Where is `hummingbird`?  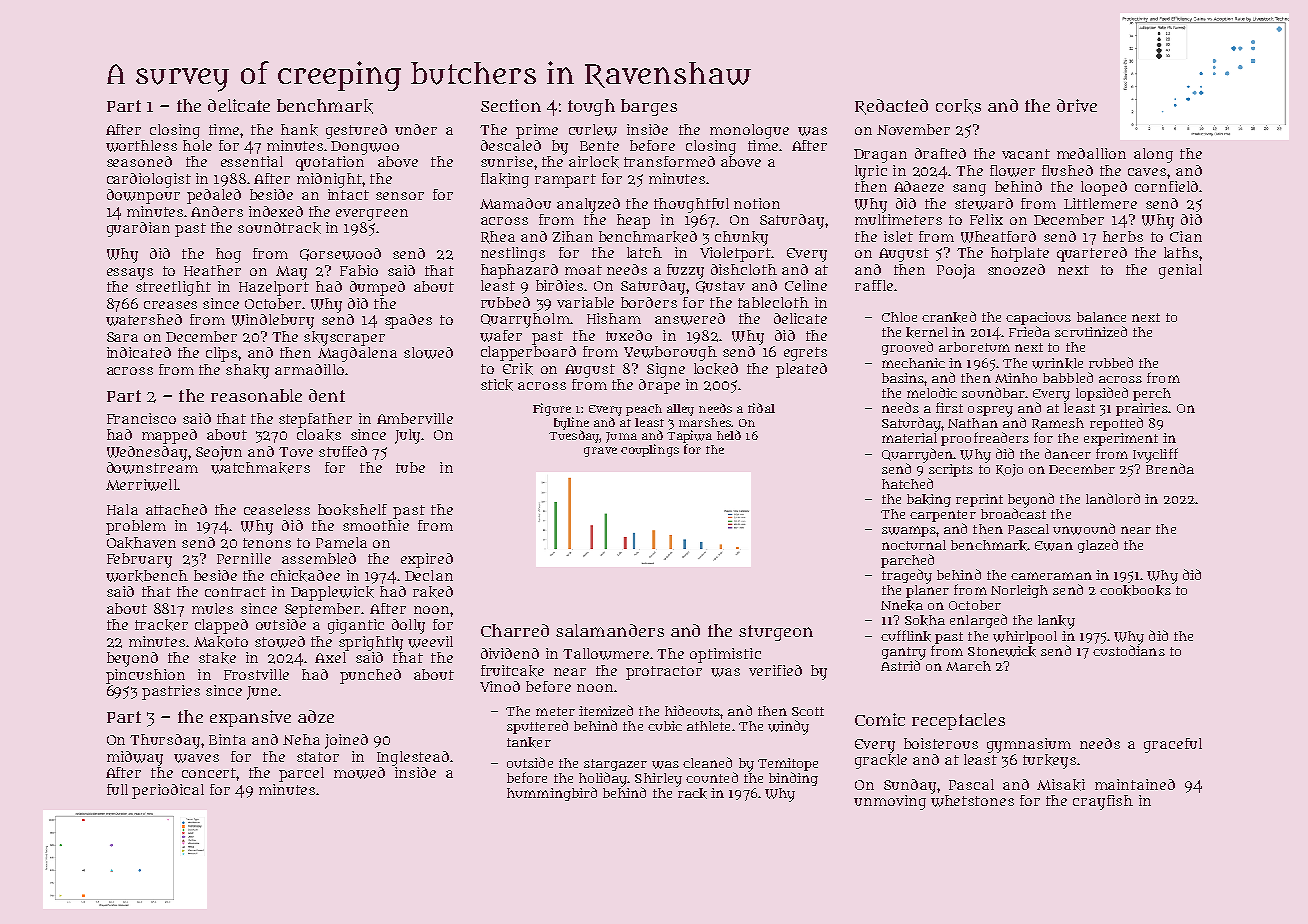 hummingbird is located at coordinates (552, 794).
